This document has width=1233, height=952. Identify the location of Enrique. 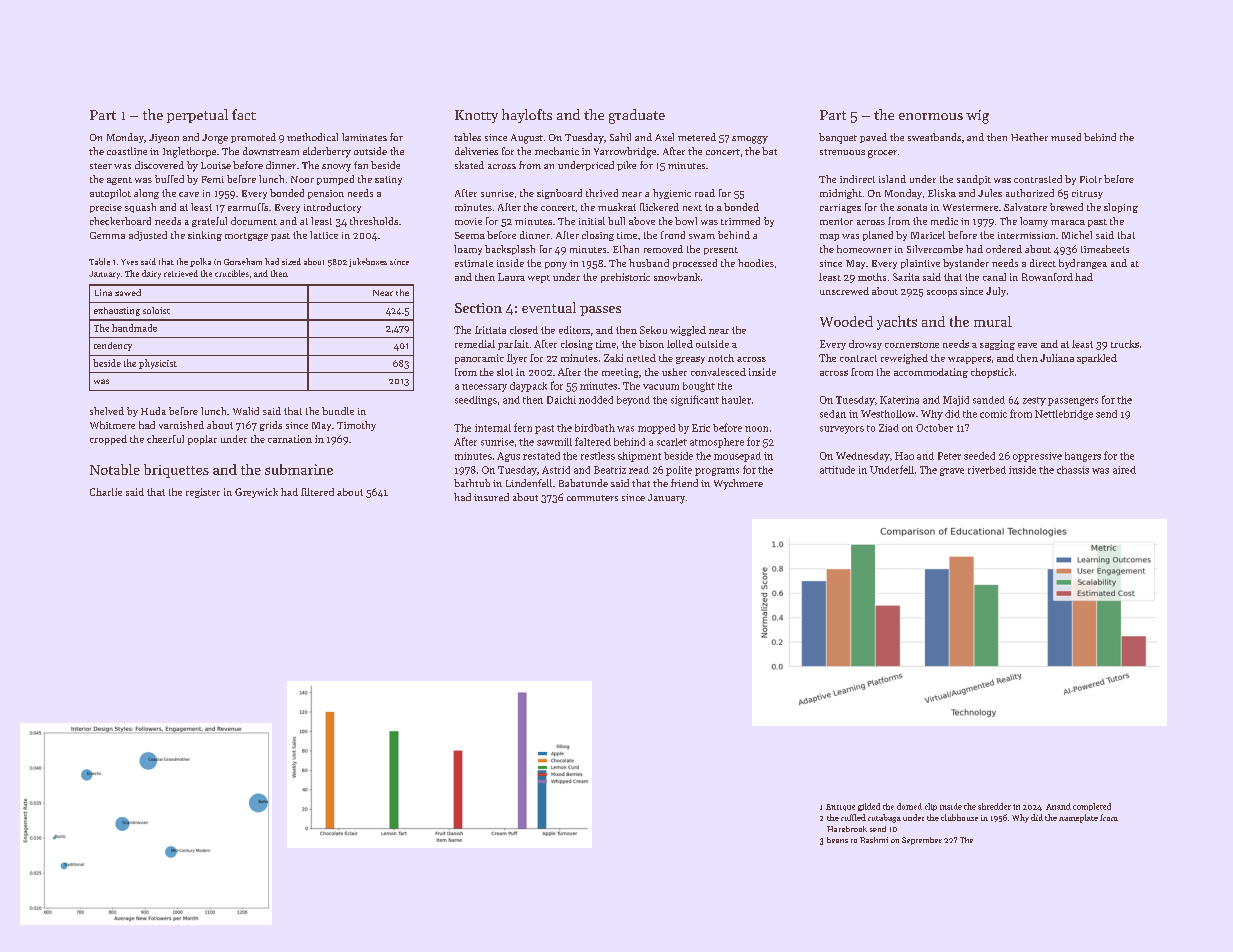
(840, 807).
